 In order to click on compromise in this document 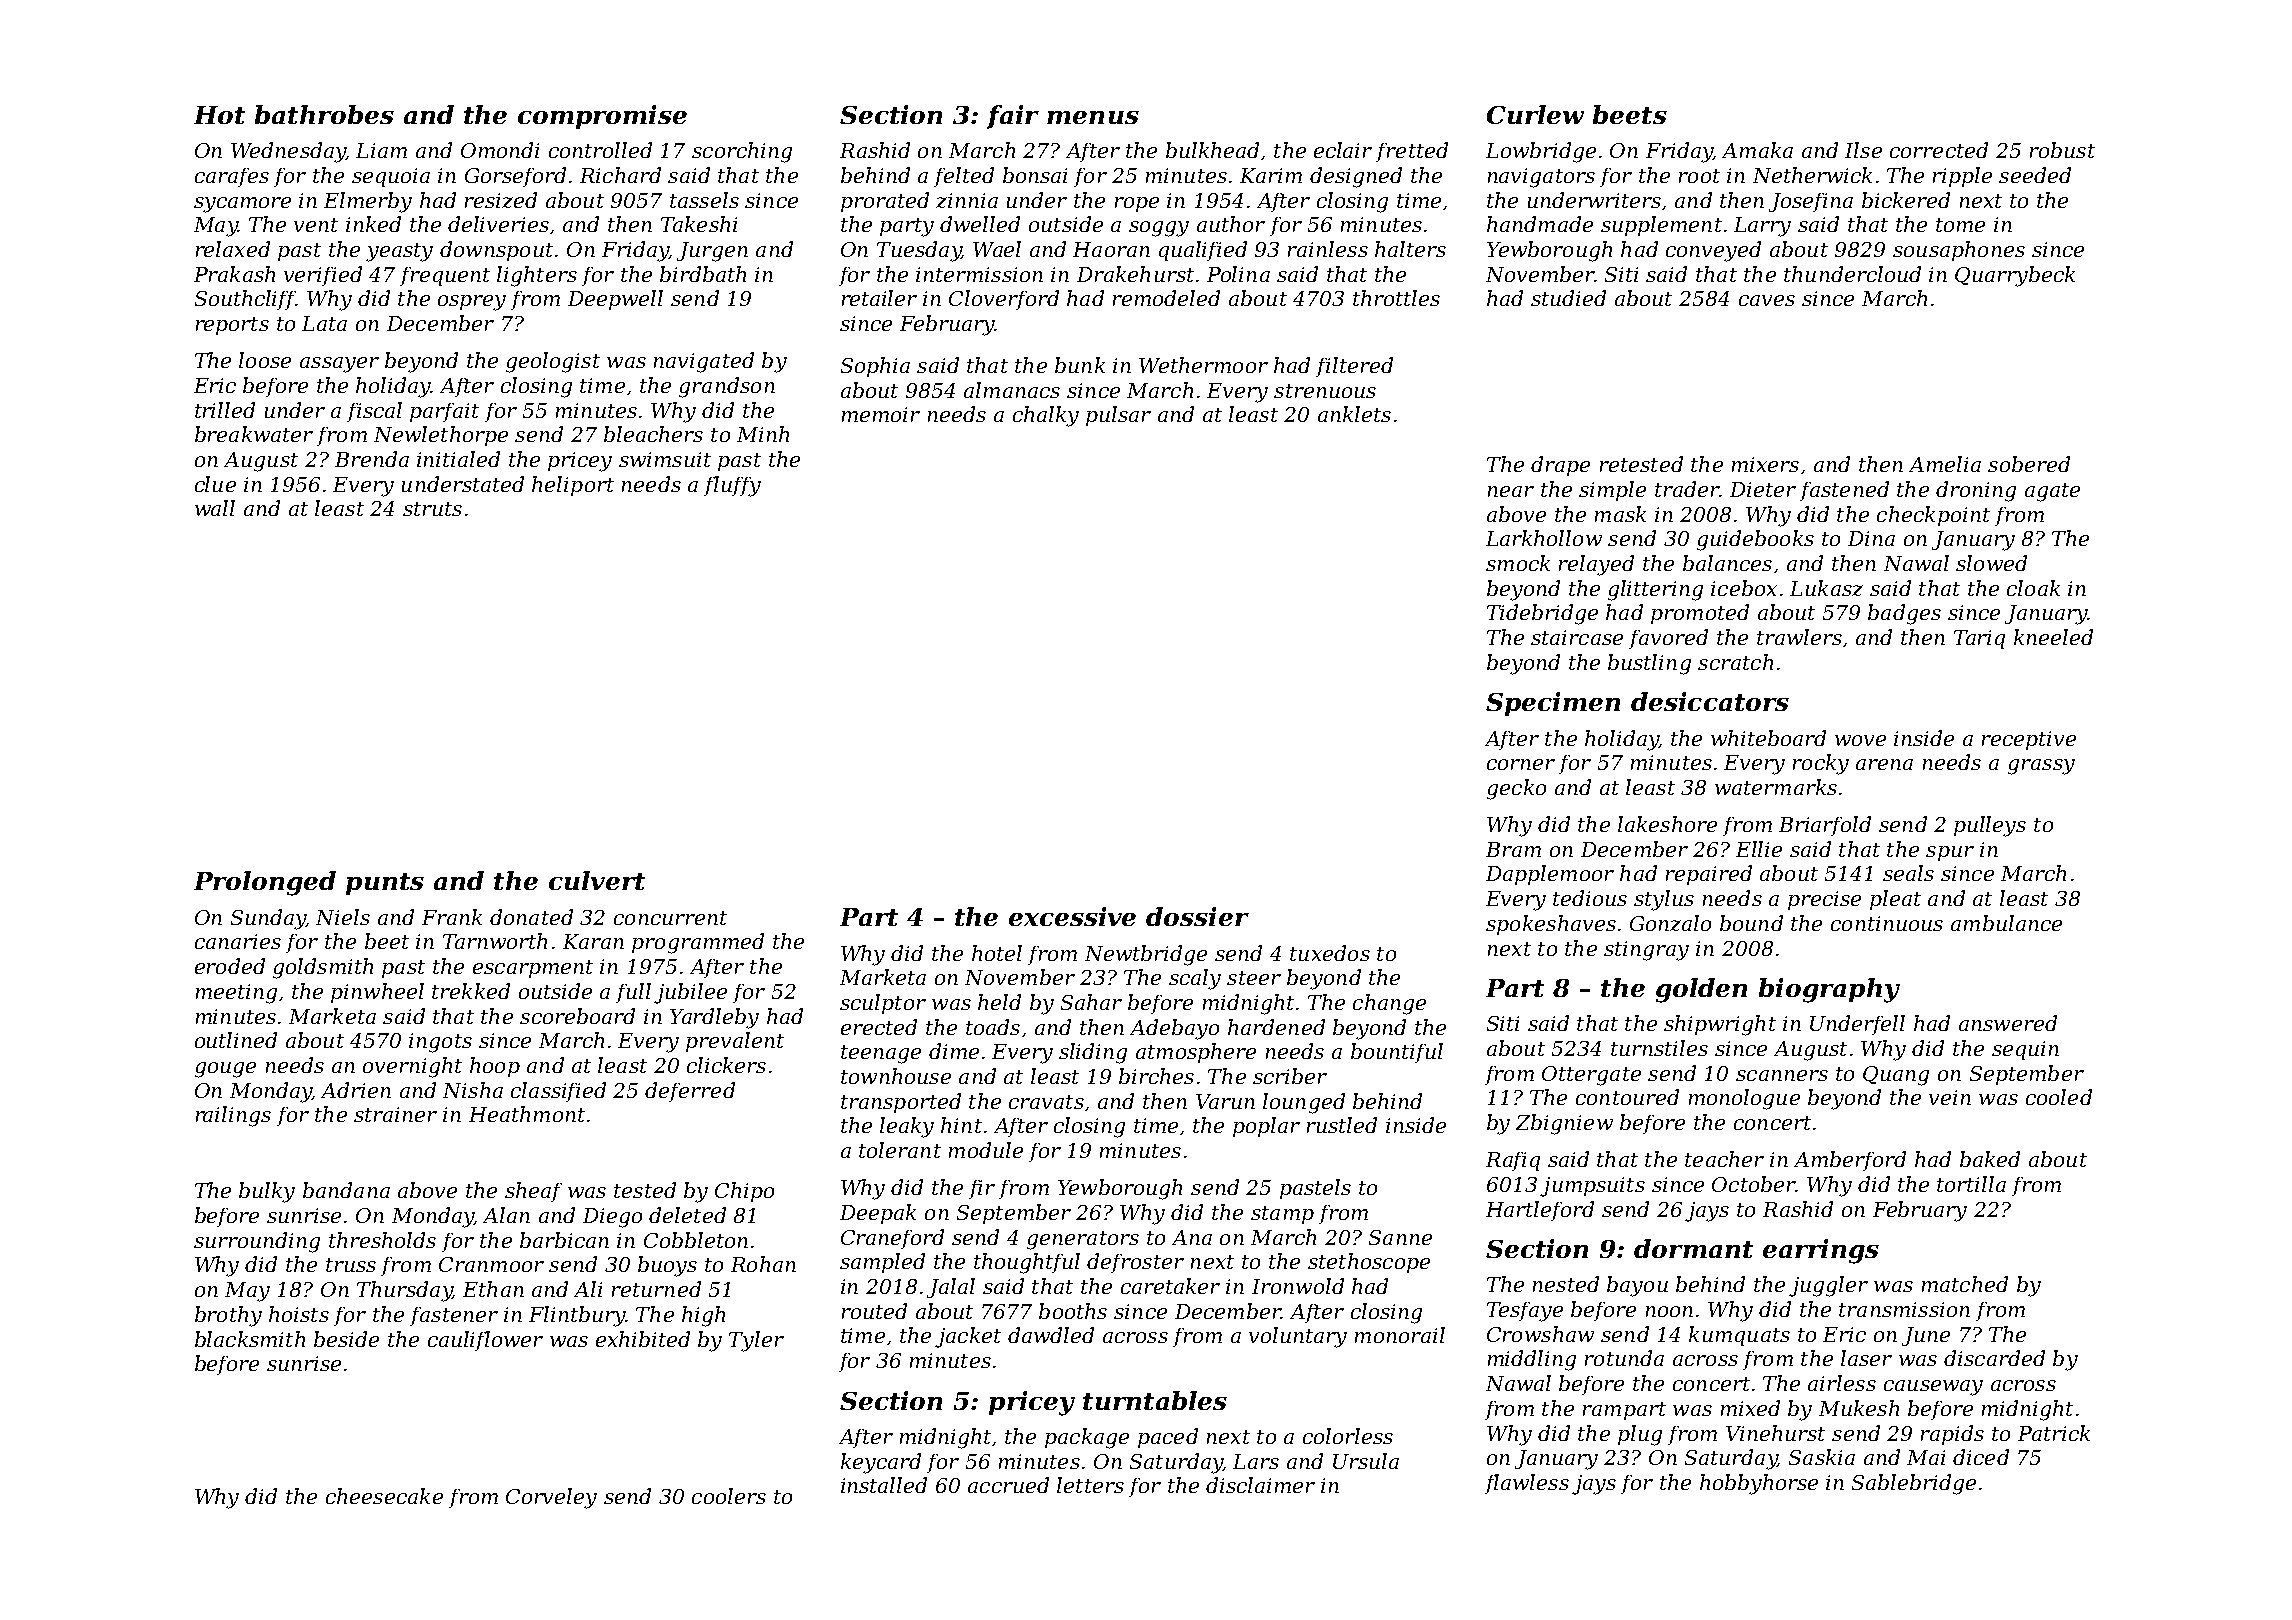, I will do `click(602, 117)`.
